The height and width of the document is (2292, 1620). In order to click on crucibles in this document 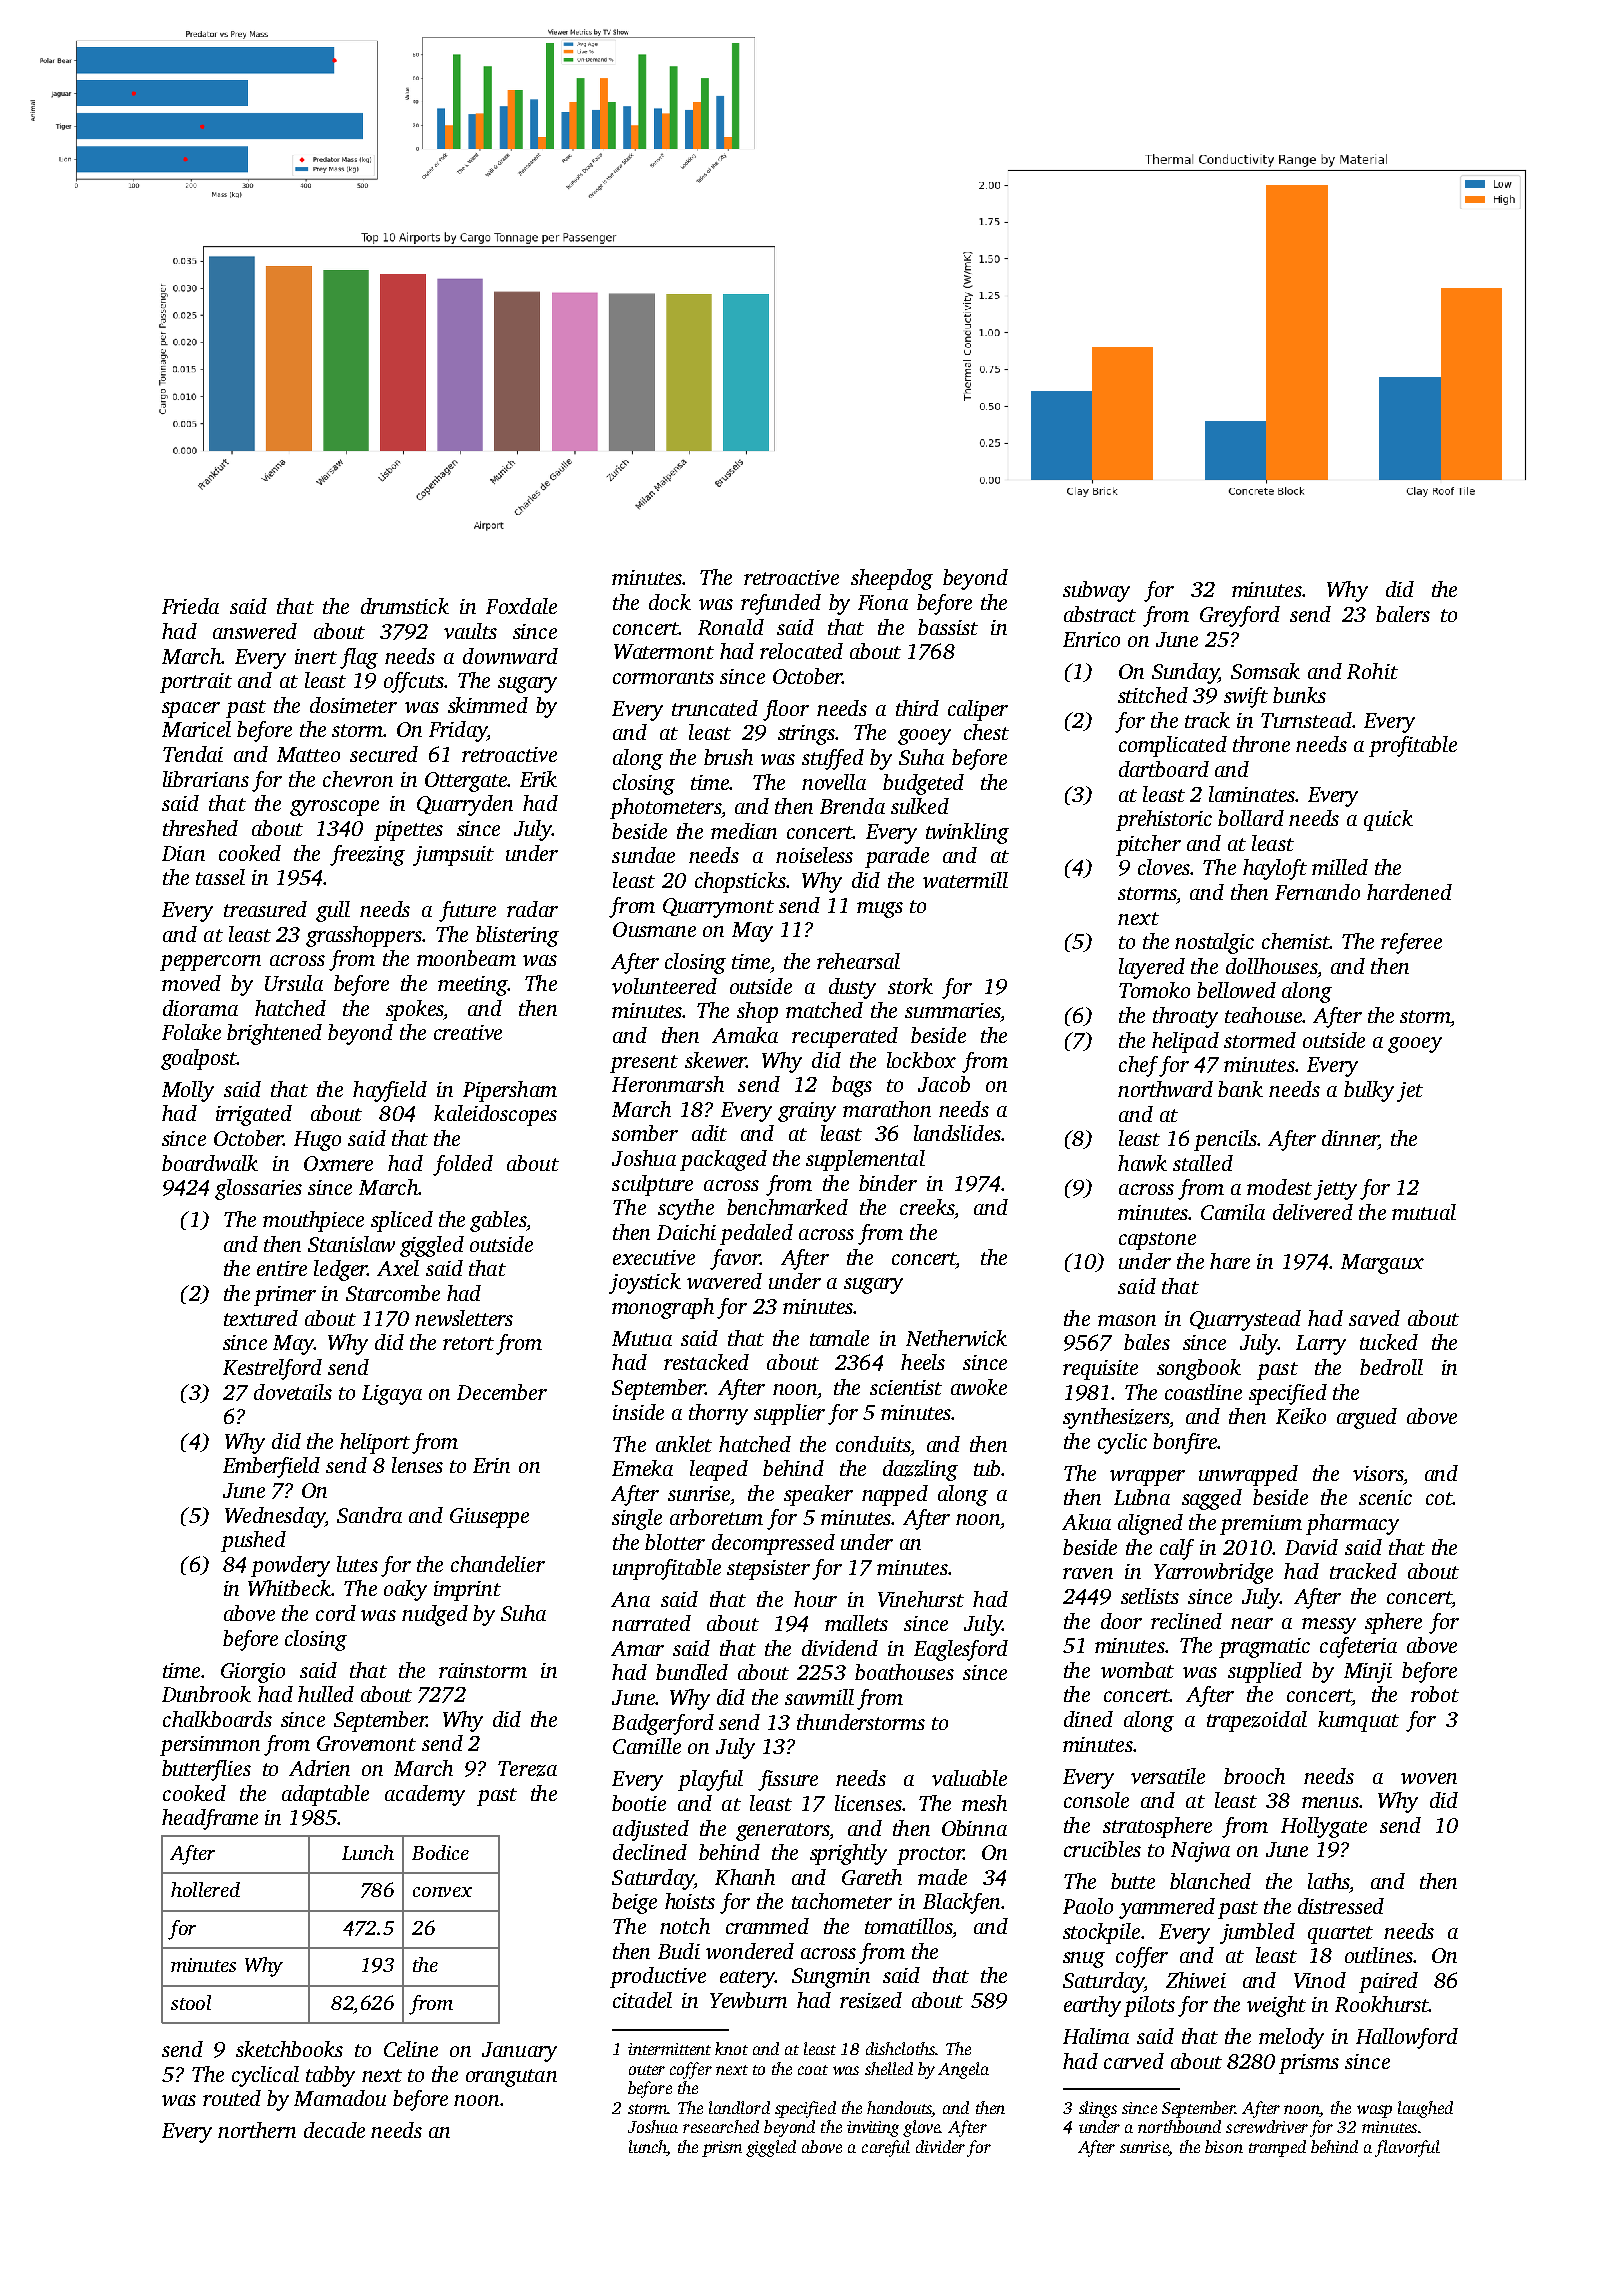, I will do `click(1102, 1849)`.
